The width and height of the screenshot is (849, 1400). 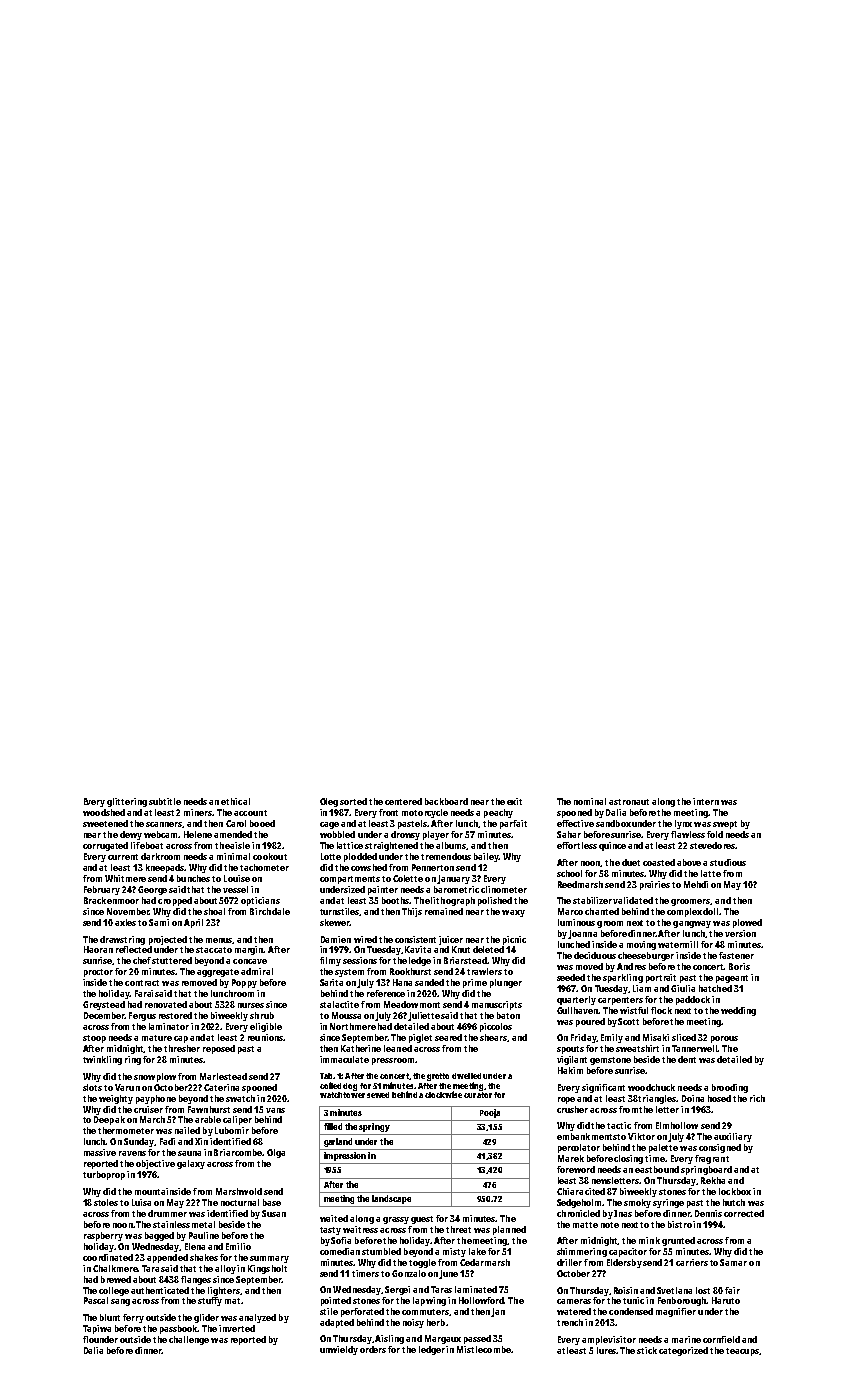 I want to click on sang, so click(x=120, y=1302).
